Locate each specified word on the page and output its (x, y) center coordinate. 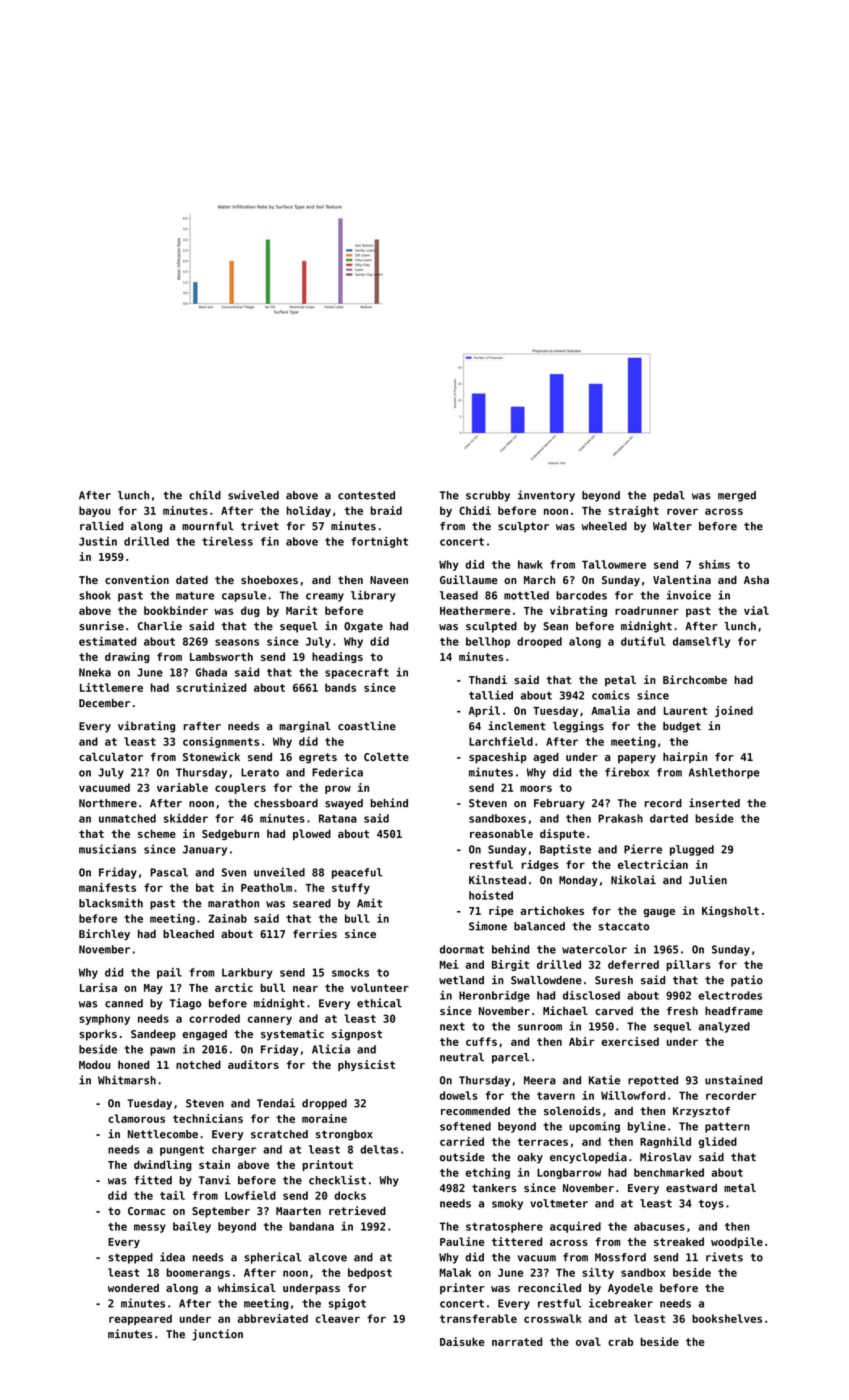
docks (350, 1195)
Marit (302, 610)
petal (620, 681)
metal (740, 1188)
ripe (501, 911)
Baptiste (565, 850)
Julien (708, 880)
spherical (272, 1258)
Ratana (338, 818)
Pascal (169, 872)
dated (192, 580)
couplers (240, 788)
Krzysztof (701, 1112)
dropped (324, 1104)
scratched (279, 1134)
